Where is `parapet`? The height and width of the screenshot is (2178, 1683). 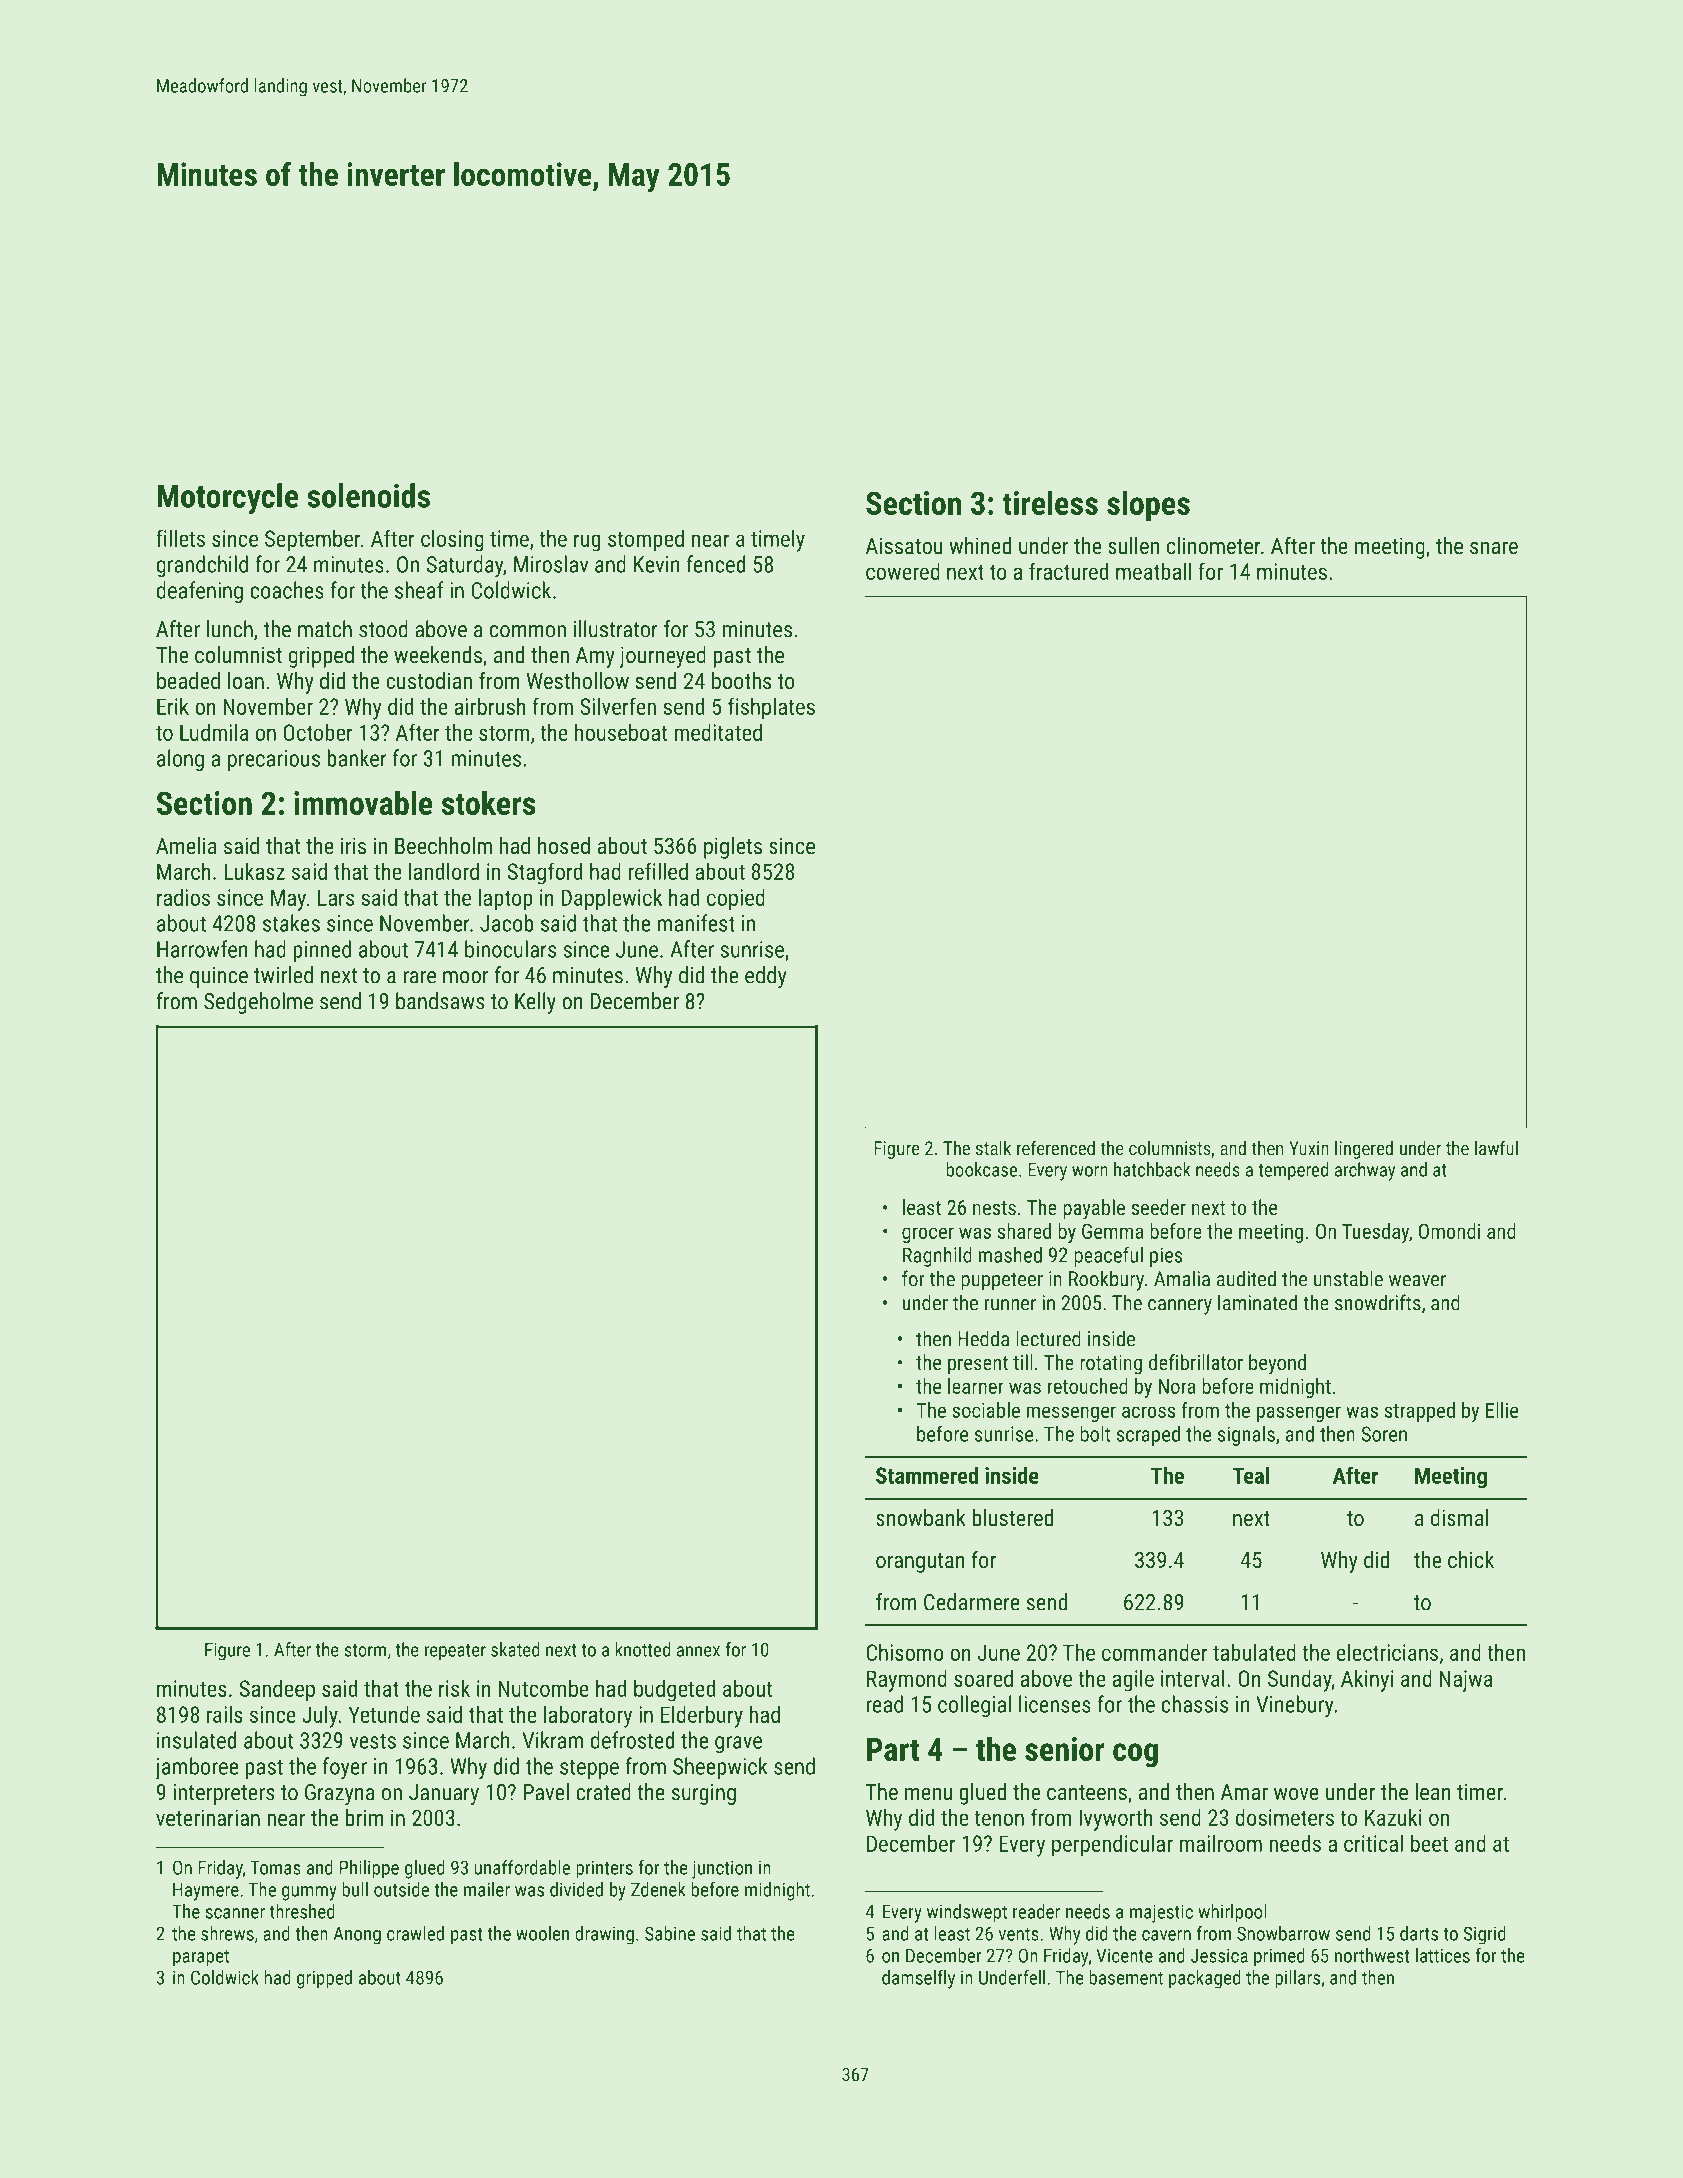
parapet is located at coordinates (201, 1958).
